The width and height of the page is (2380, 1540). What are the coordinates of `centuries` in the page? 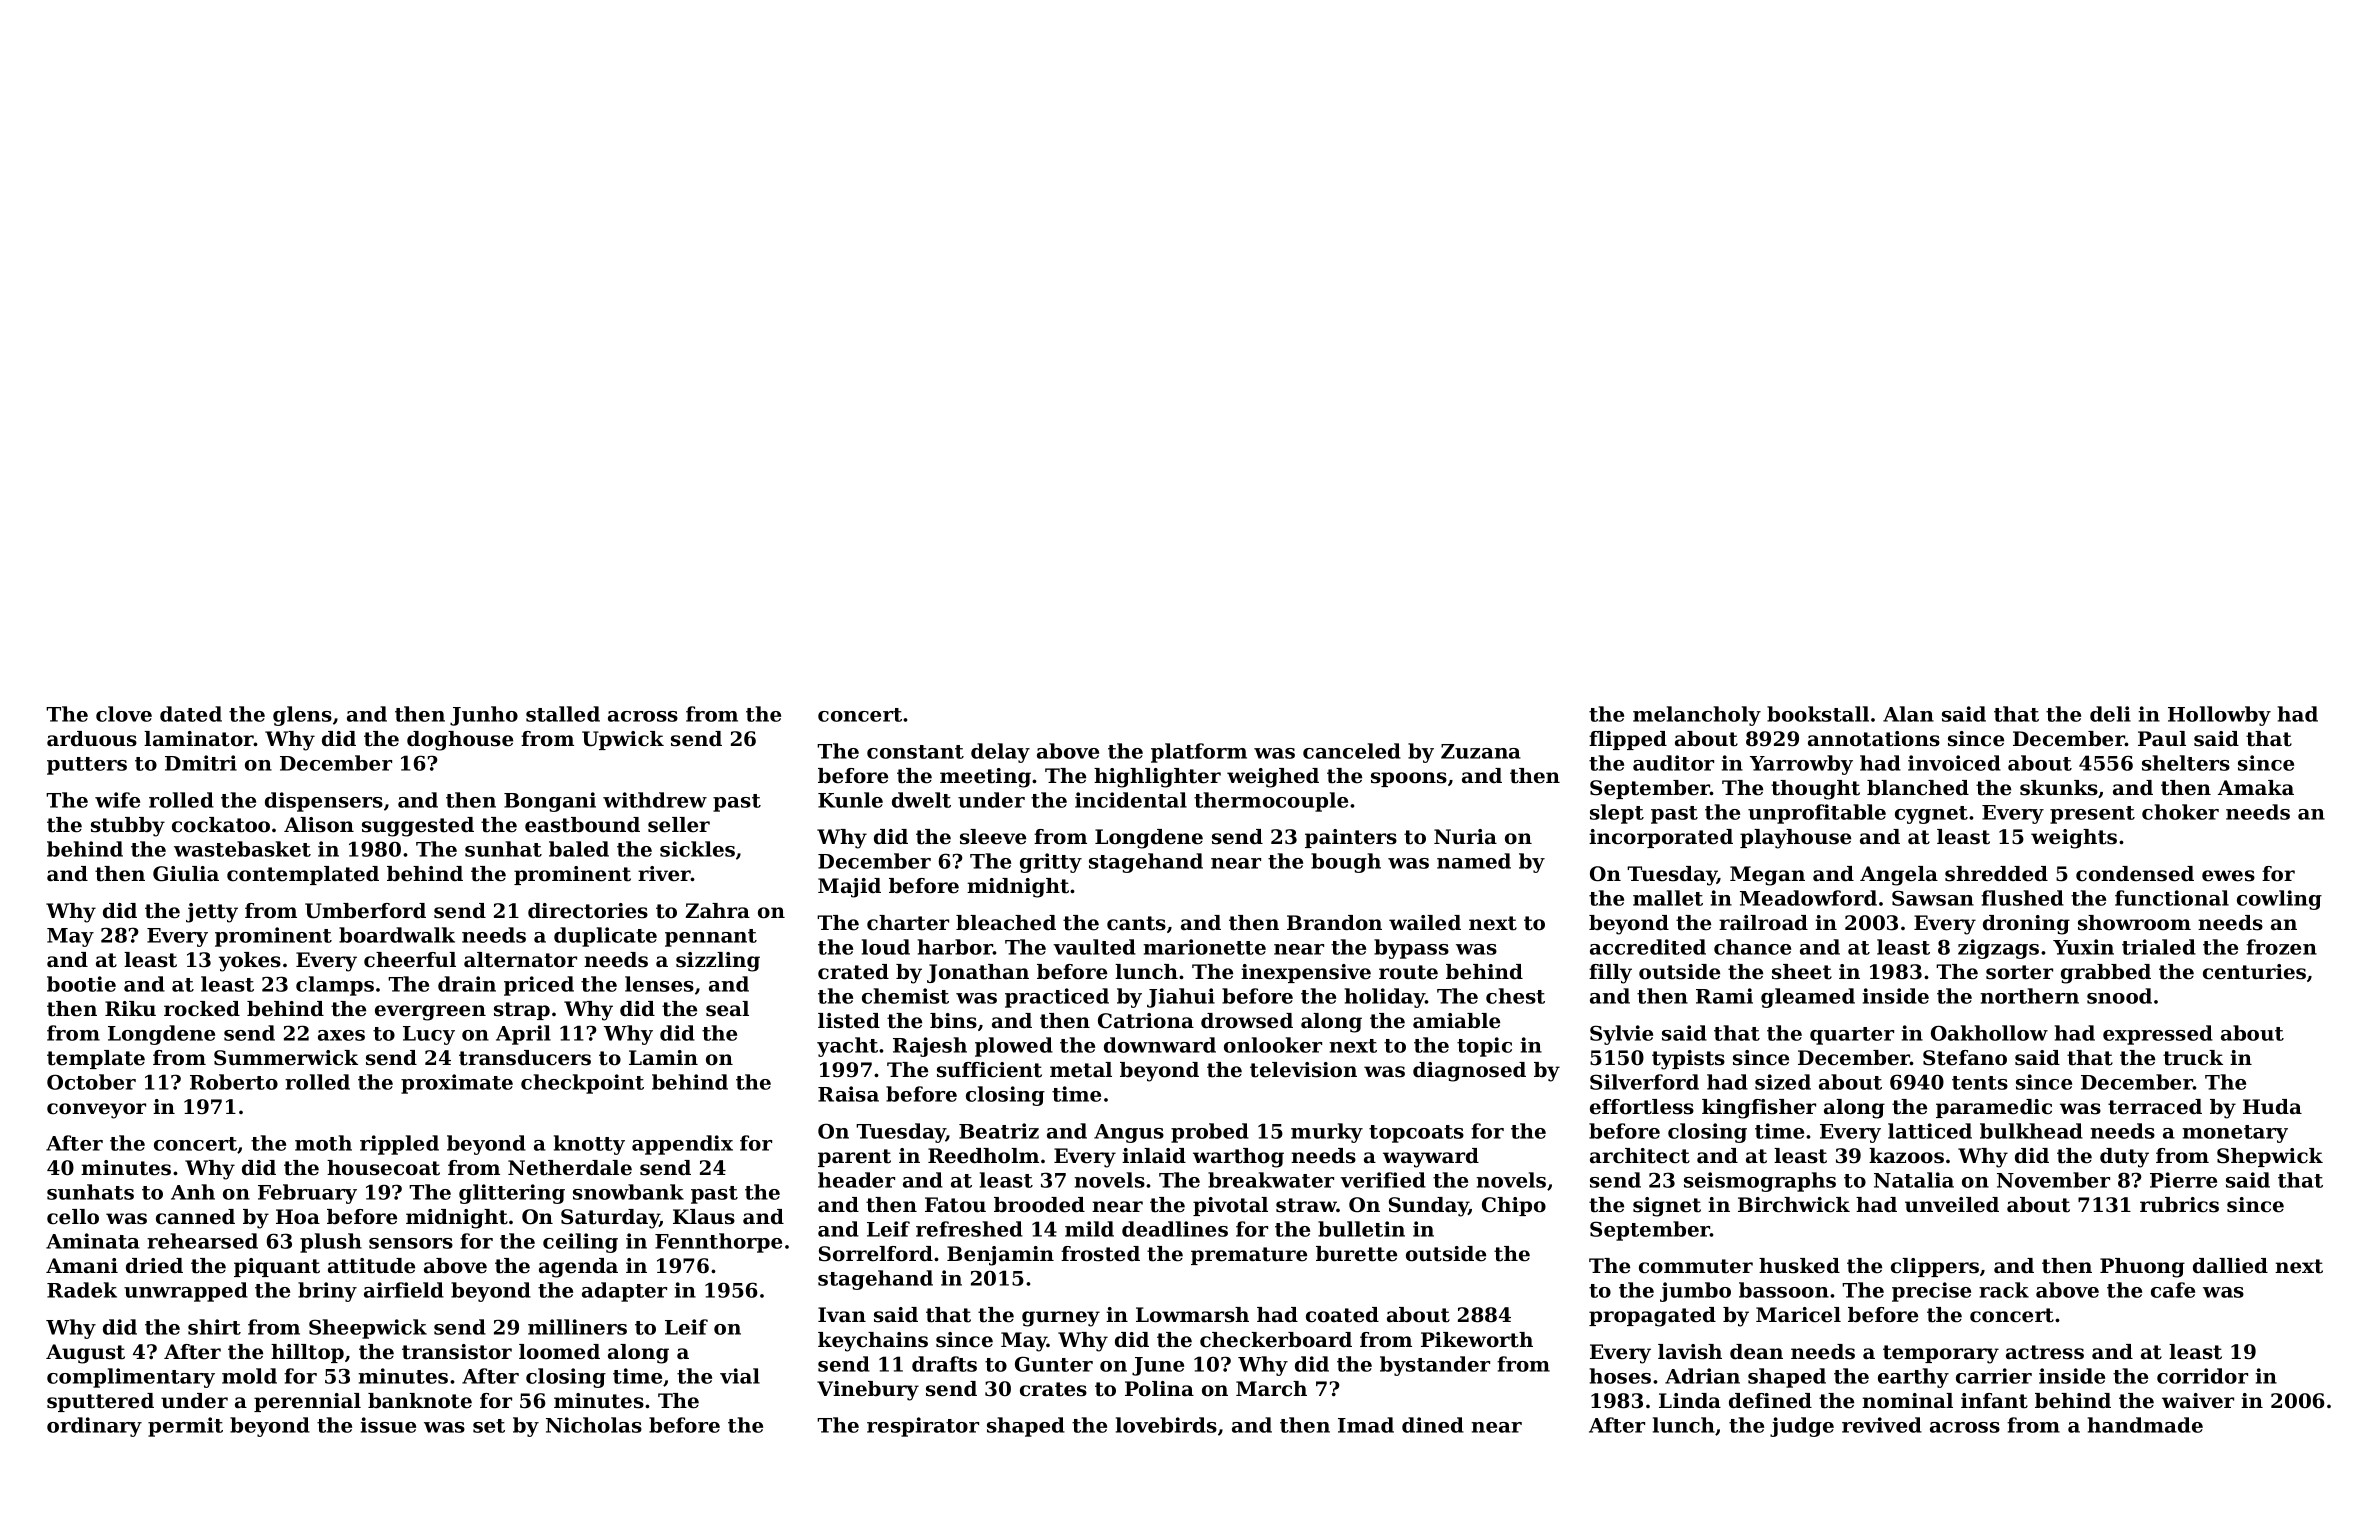 It's located at (2254, 972).
